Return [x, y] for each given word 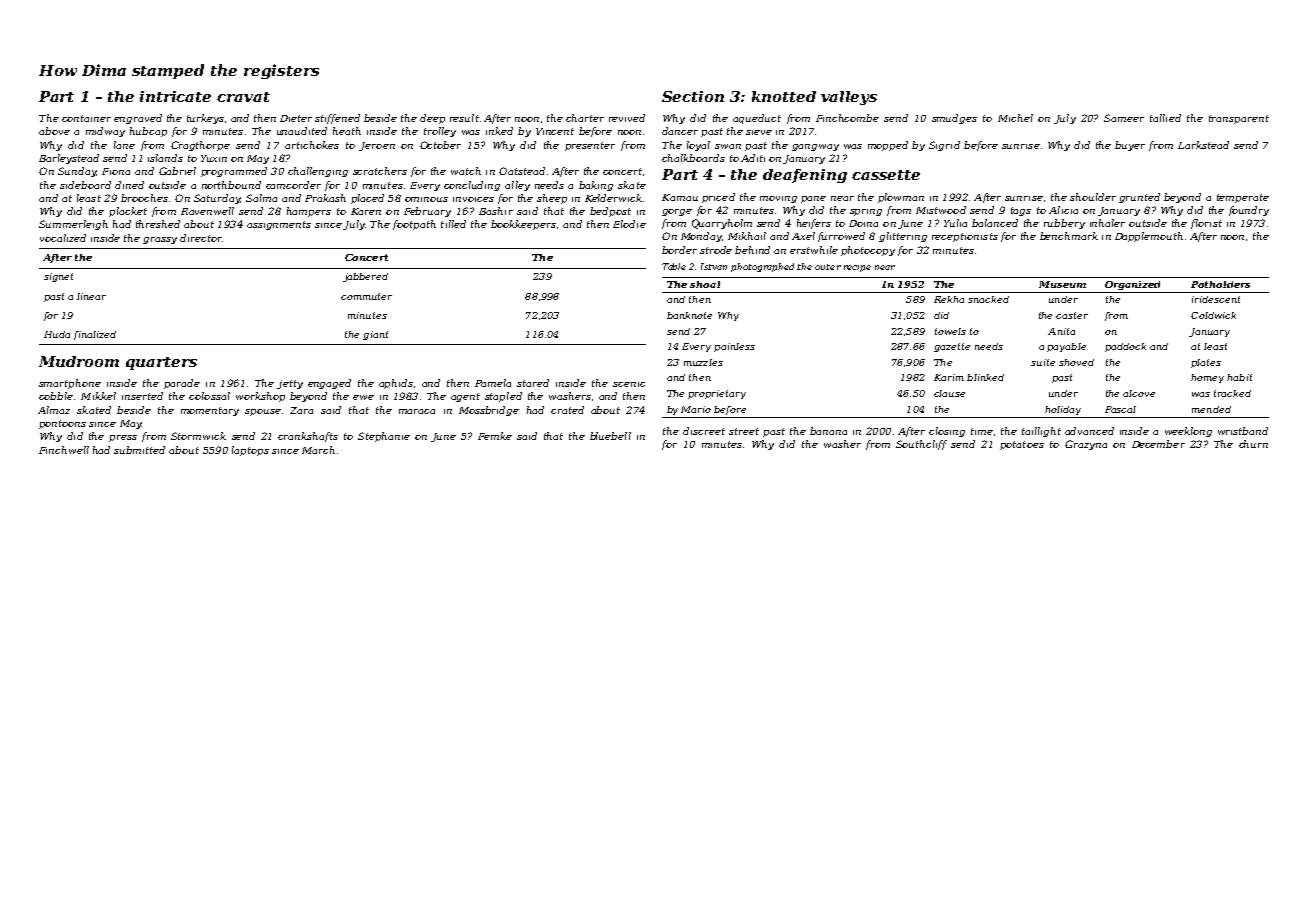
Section [693, 96]
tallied [1165, 118]
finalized [95, 335]
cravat [243, 97]
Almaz [54, 410]
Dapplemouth [1149, 237]
